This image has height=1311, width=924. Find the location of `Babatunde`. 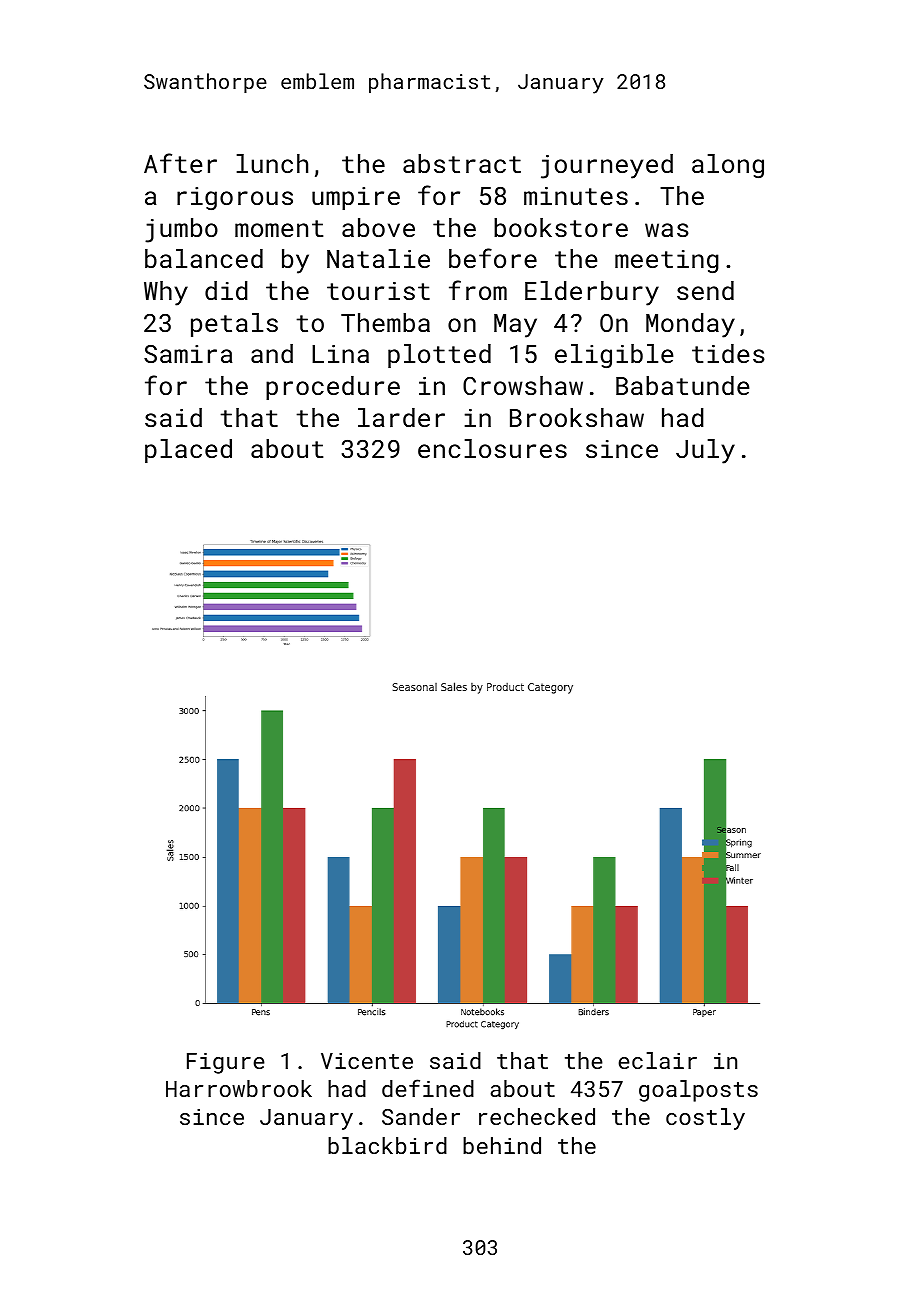

Babatunde is located at coordinates (683, 385).
